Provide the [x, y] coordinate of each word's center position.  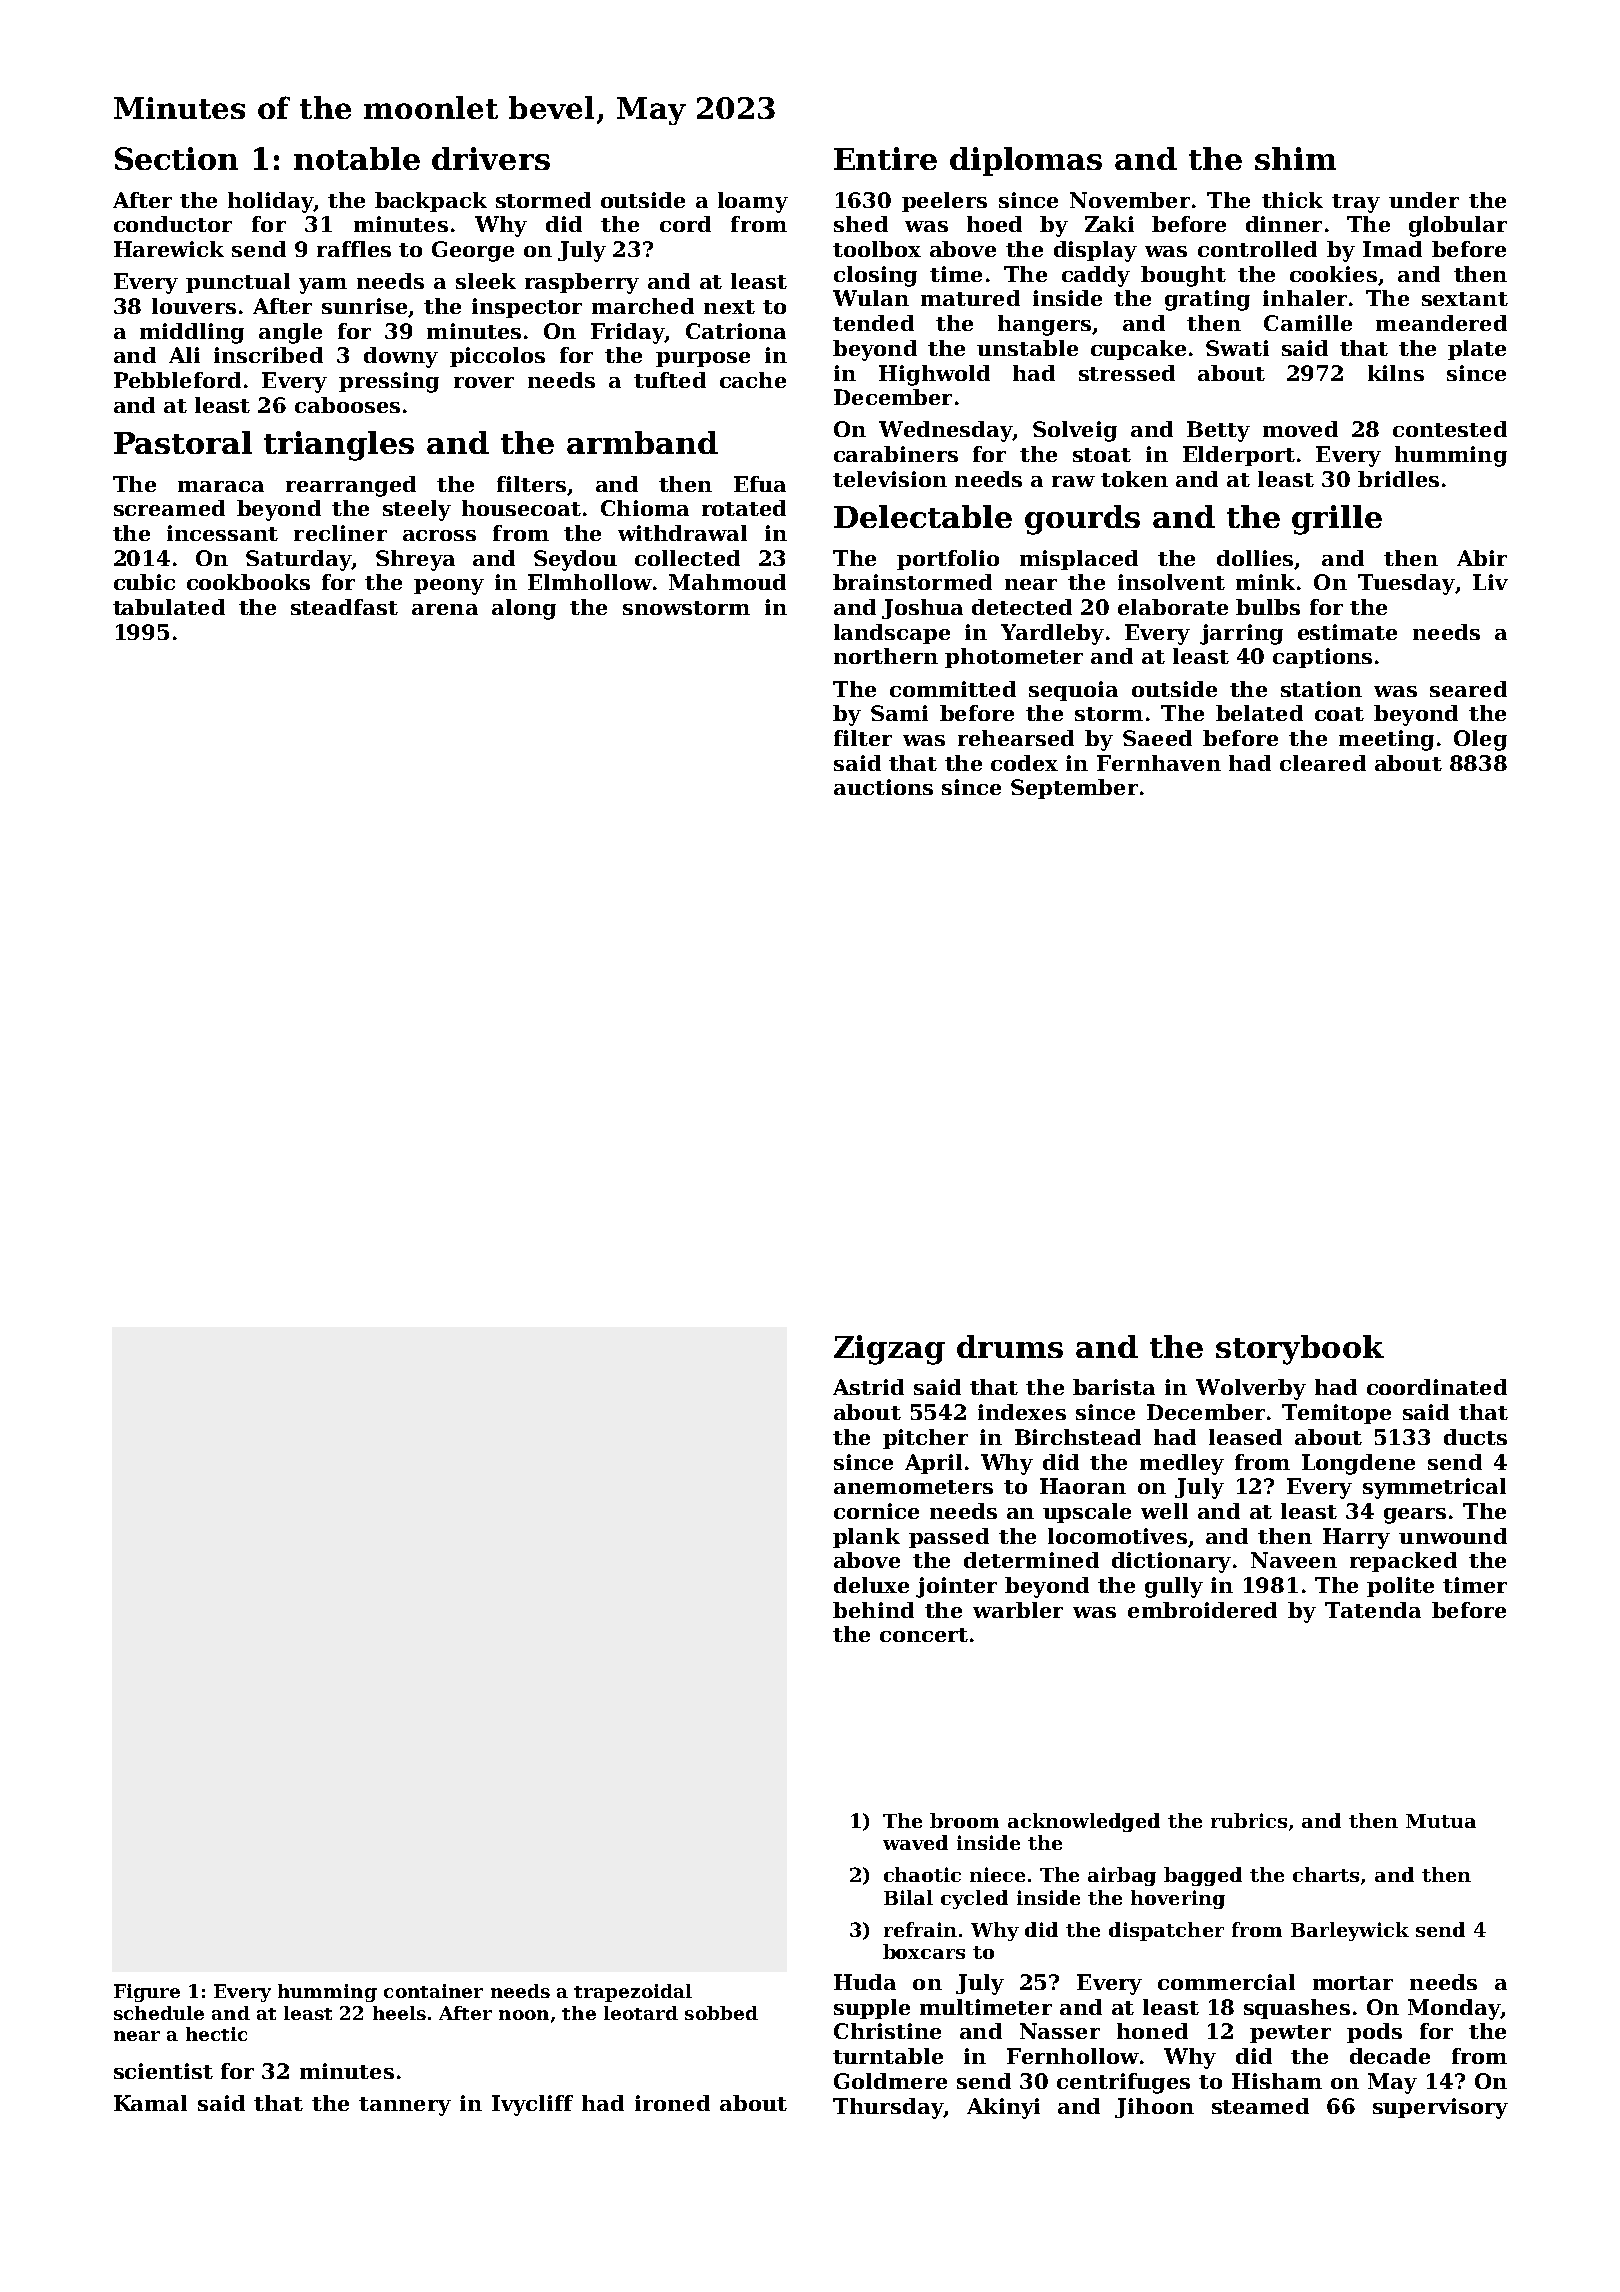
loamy [753, 202]
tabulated [169, 607]
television [890, 479]
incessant [222, 533]
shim [1295, 158]
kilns [1396, 373]
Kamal [150, 2103]
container [433, 1991]
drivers [491, 158]
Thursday [888, 2108]
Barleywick [1350, 1931]
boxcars [924, 1951]
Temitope [1336, 1414]
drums [1010, 1346]
